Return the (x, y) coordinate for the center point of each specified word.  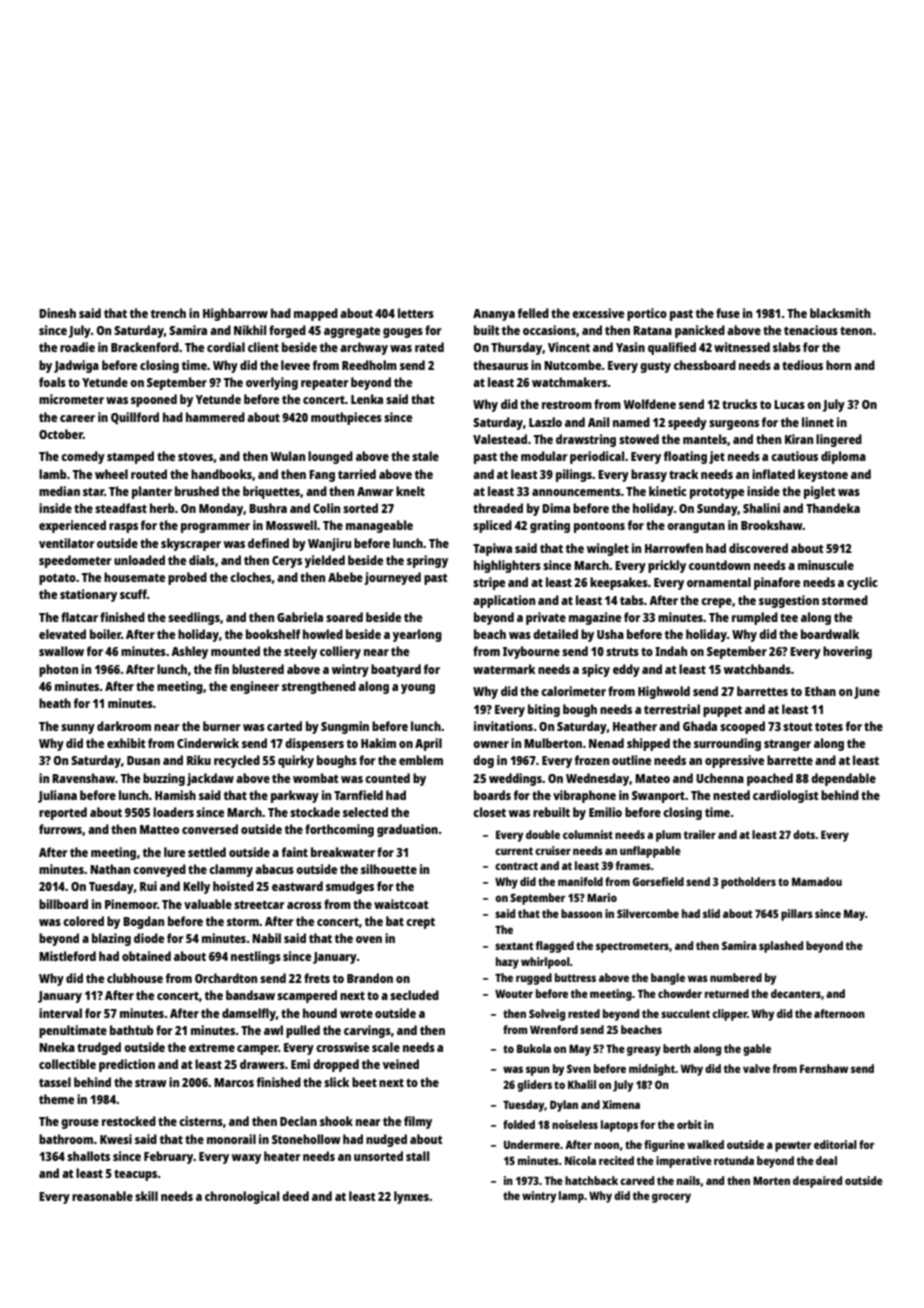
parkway (295, 796)
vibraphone (584, 796)
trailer (700, 834)
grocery (671, 1198)
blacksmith (840, 313)
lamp (571, 1197)
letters (416, 313)
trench (168, 313)
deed (295, 1196)
